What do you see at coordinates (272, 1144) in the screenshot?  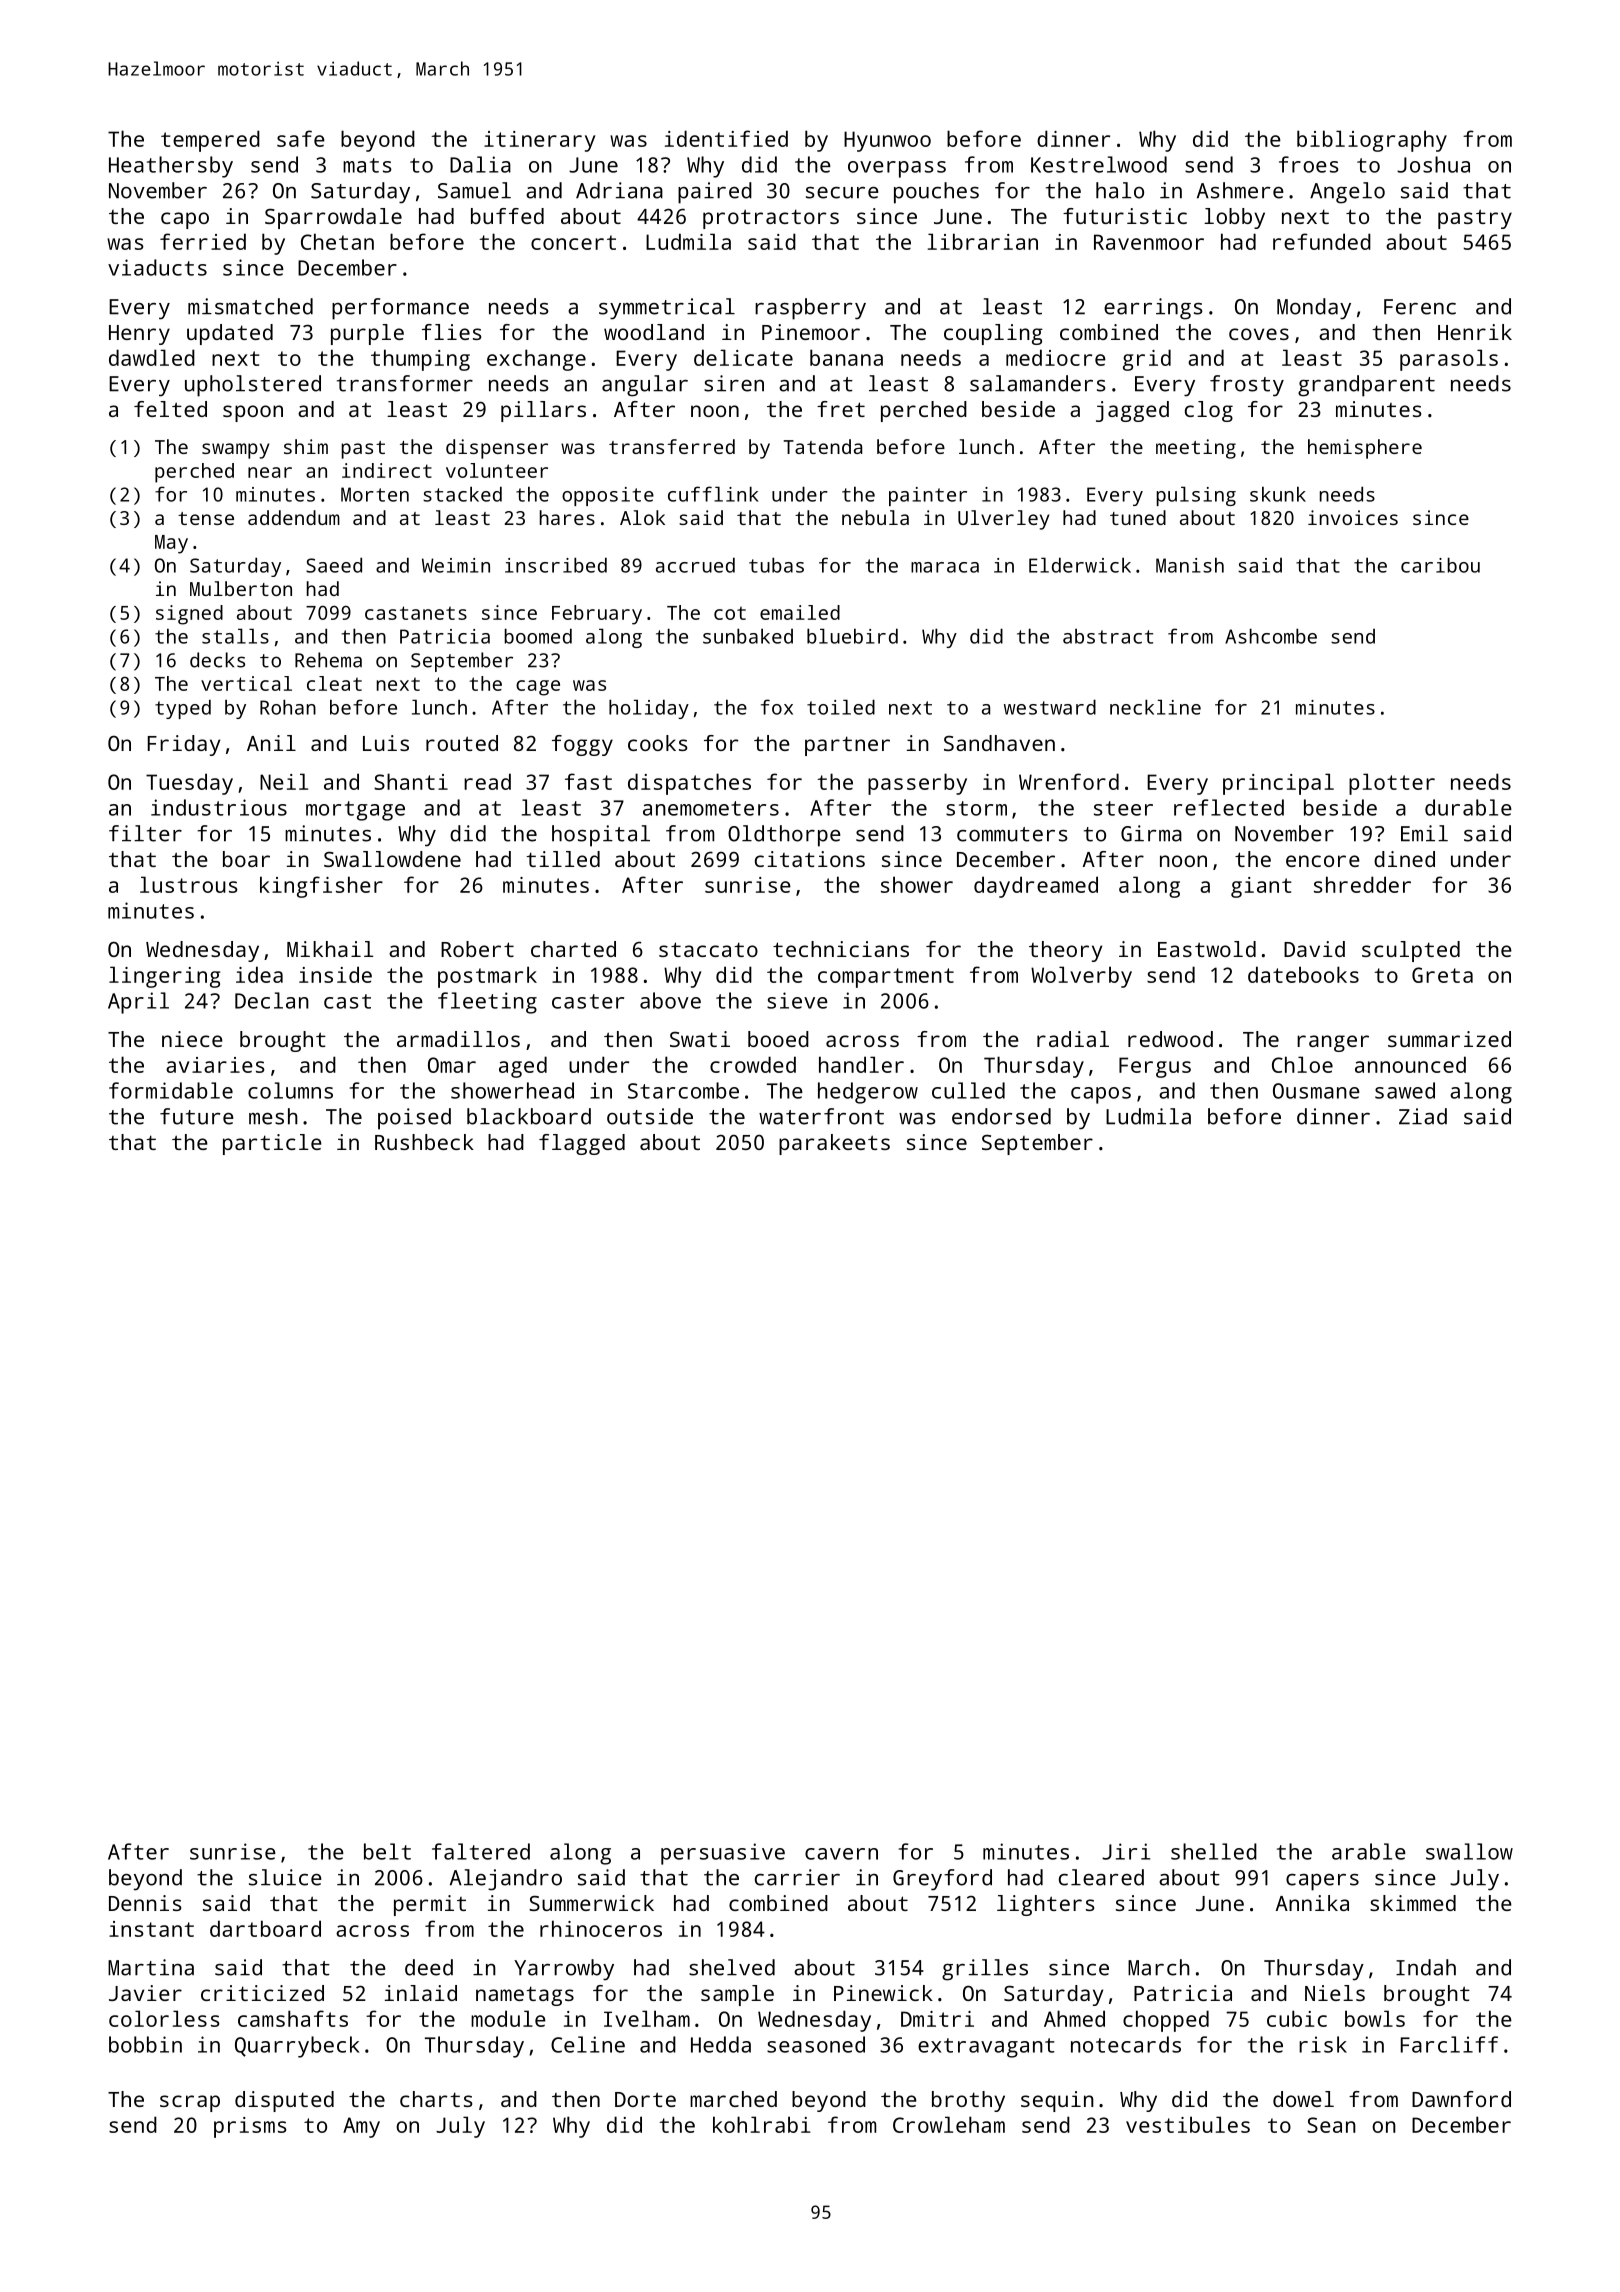 I see `particle` at bounding box center [272, 1144].
